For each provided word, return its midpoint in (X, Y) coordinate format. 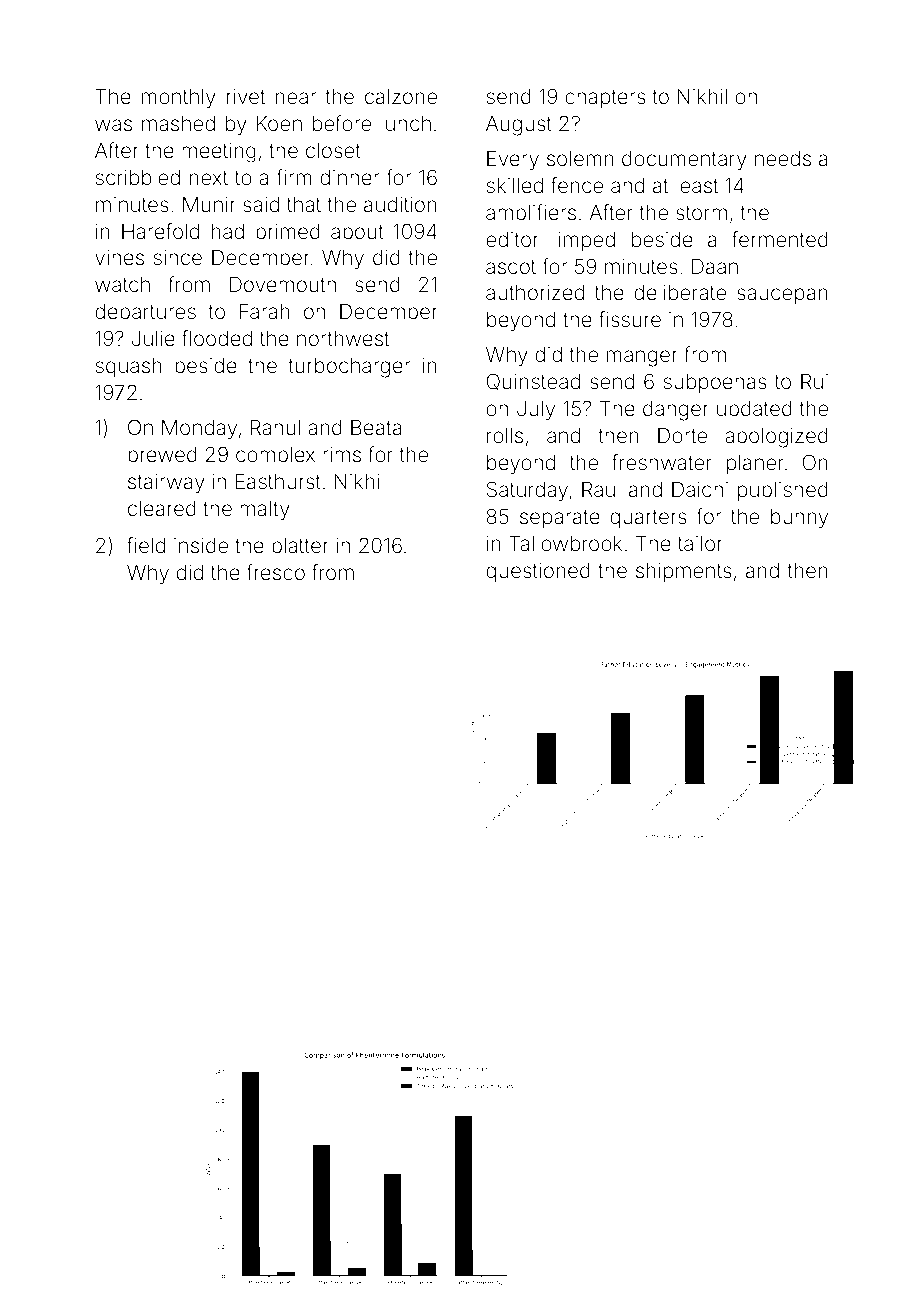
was (113, 125)
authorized (535, 292)
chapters (605, 98)
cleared (162, 508)
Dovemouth (283, 284)
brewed (162, 454)
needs (783, 159)
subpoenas (715, 383)
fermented (780, 239)
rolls (505, 435)
